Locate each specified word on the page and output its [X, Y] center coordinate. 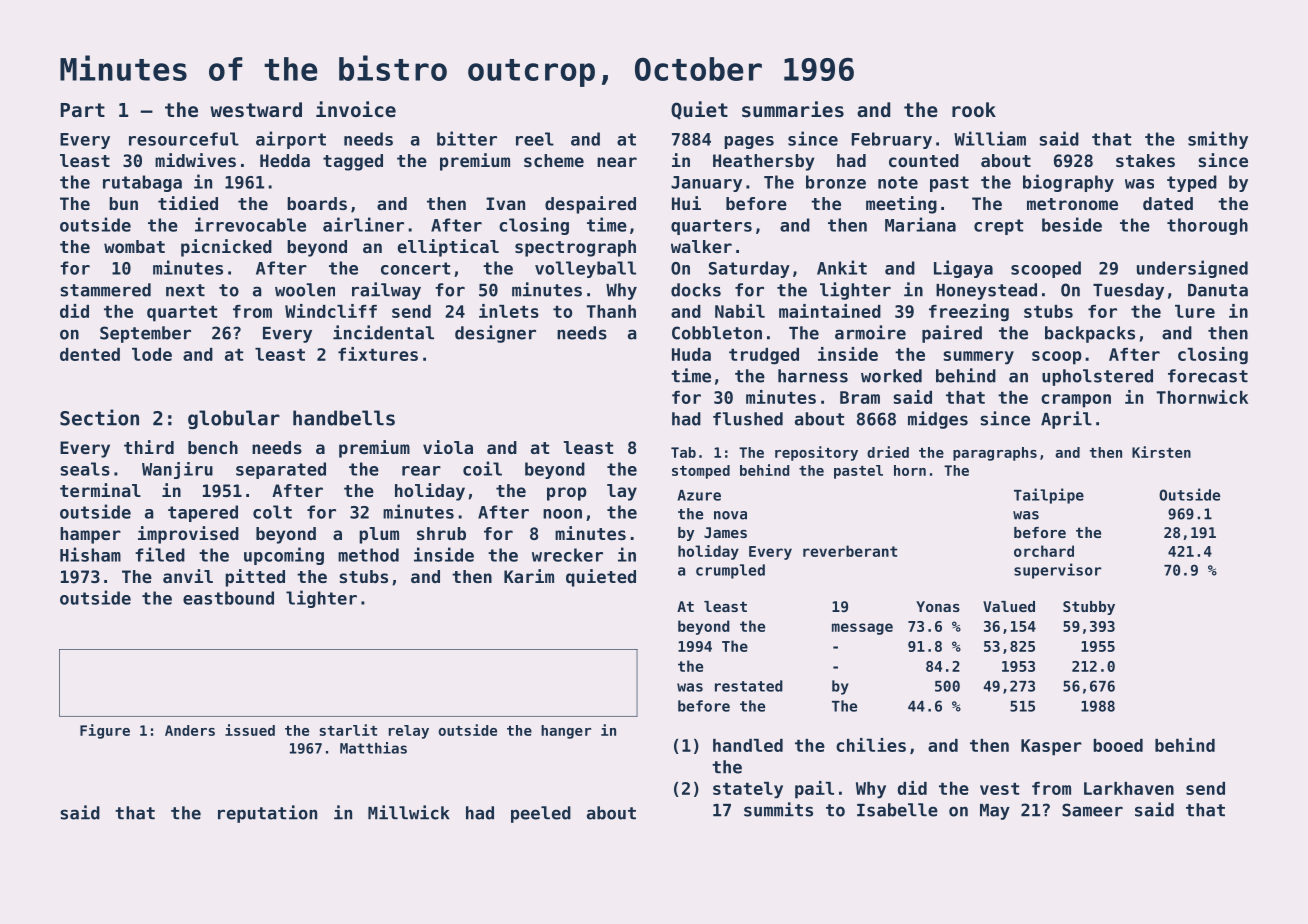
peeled [541, 814]
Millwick [409, 812]
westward [256, 109]
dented [90, 354]
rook [974, 109]
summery [979, 358]
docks [696, 290]
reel [535, 139]
